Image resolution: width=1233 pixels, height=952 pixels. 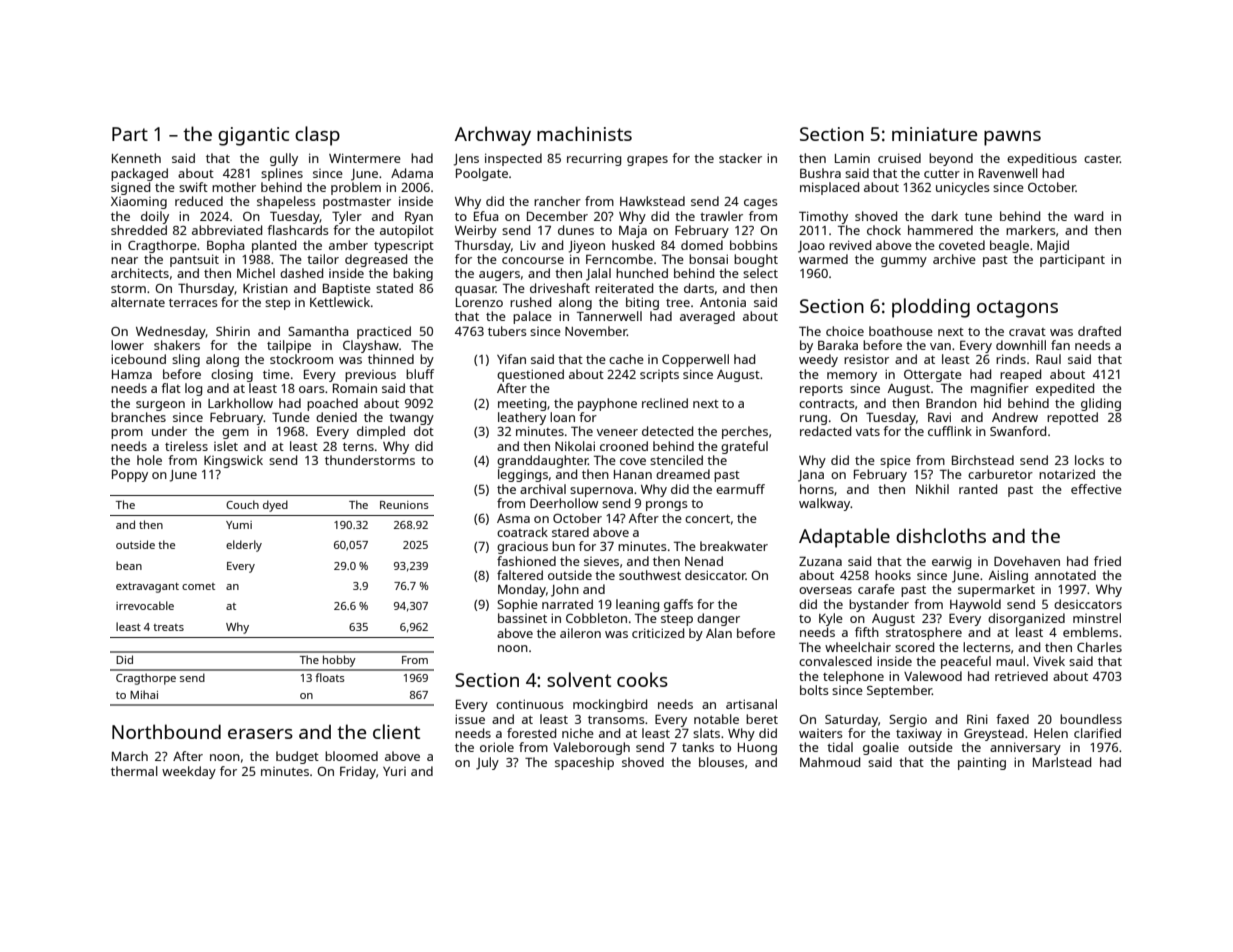 What do you see at coordinates (934, 134) in the page?
I see `miniature` at bounding box center [934, 134].
